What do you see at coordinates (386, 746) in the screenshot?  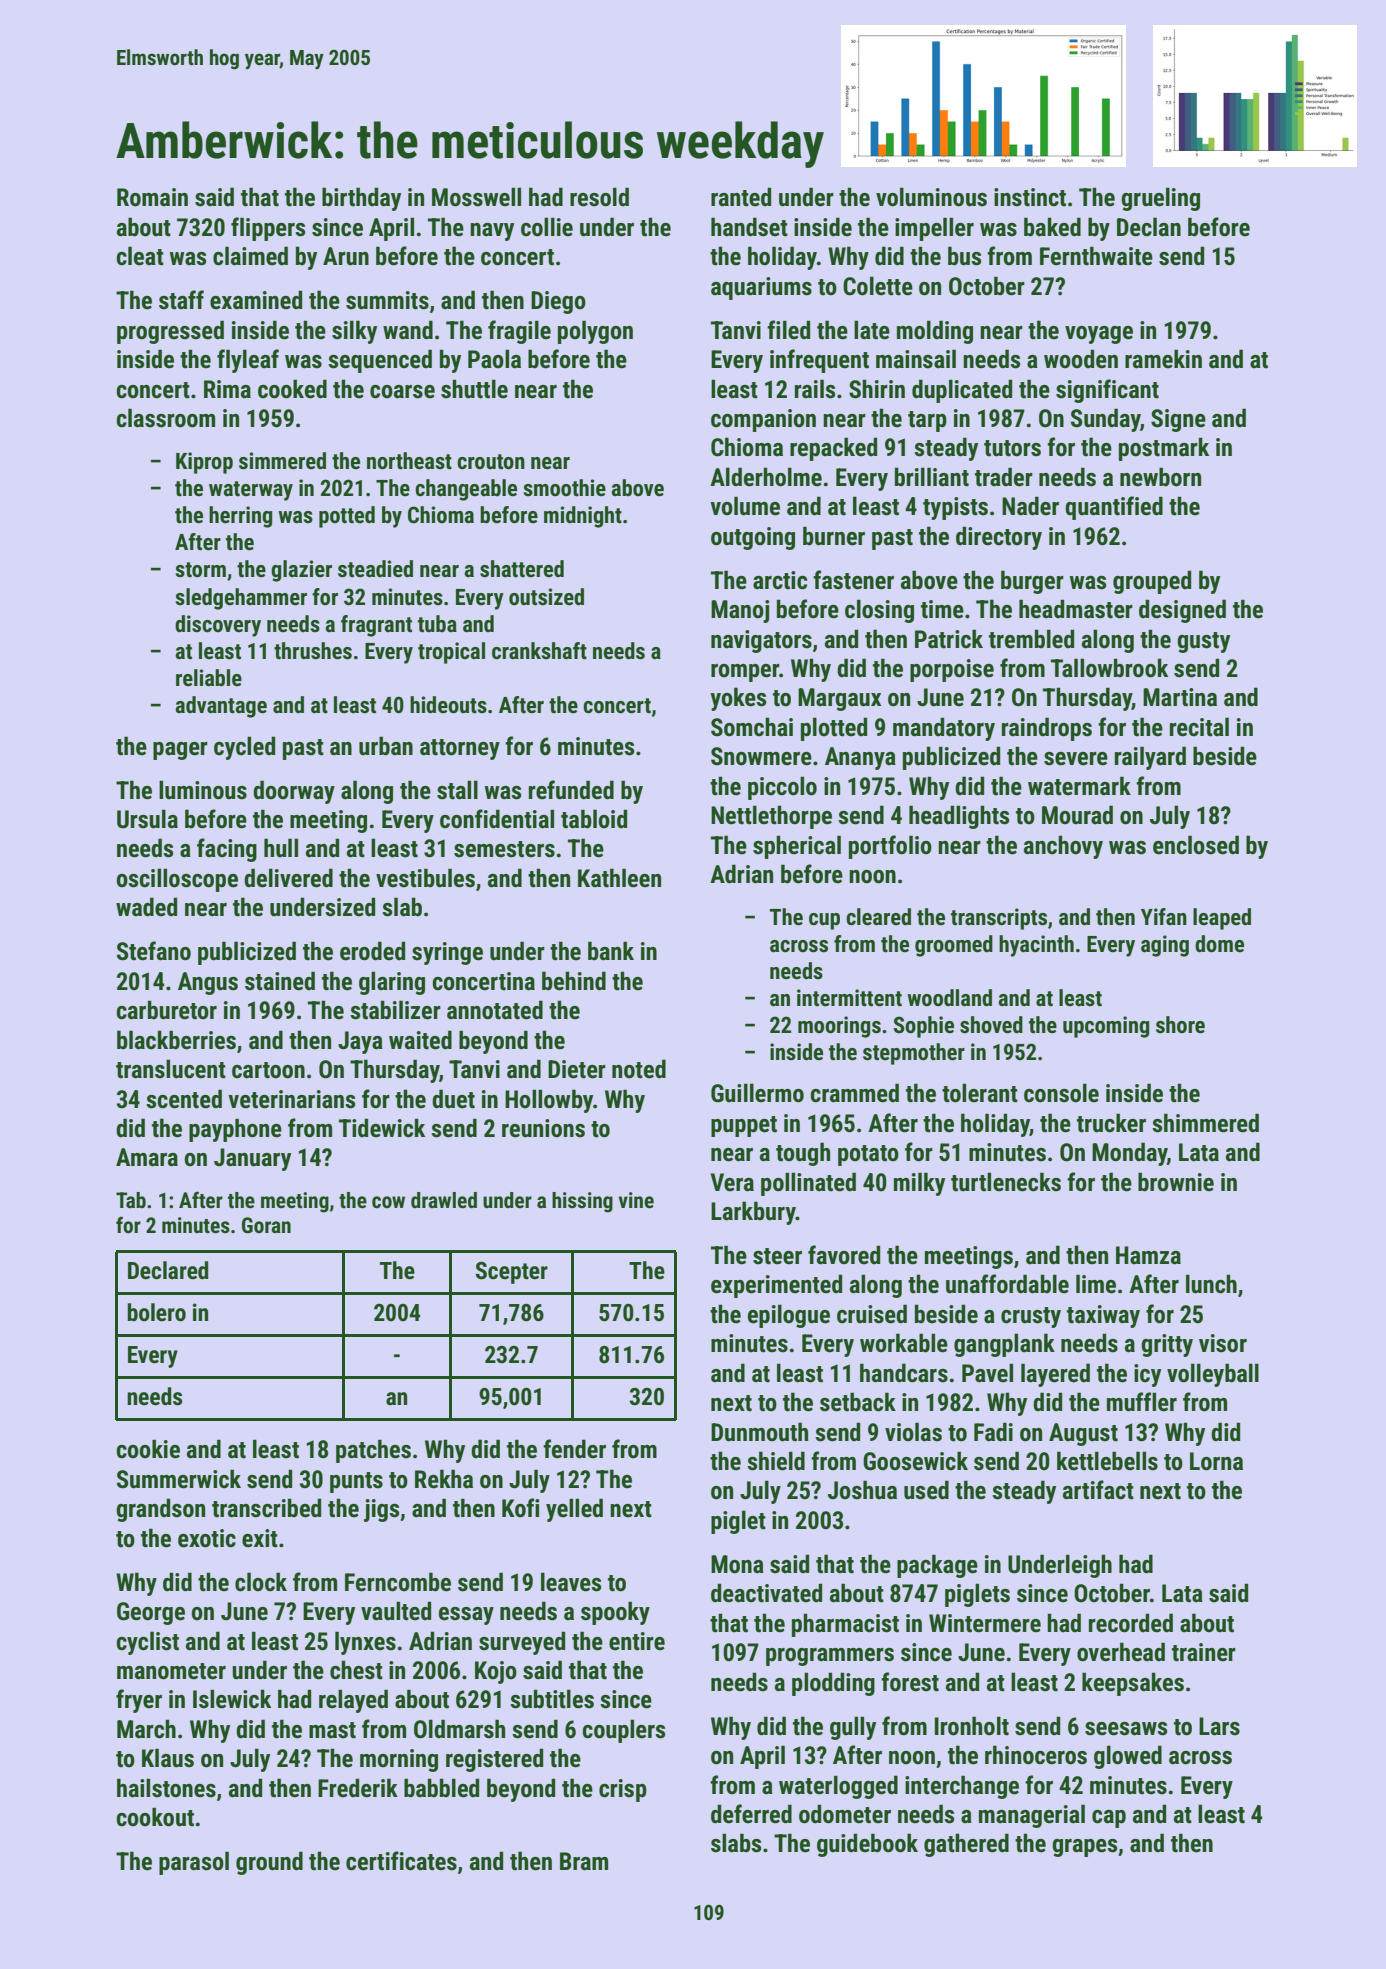 I see `urban` at bounding box center [386, 746].
